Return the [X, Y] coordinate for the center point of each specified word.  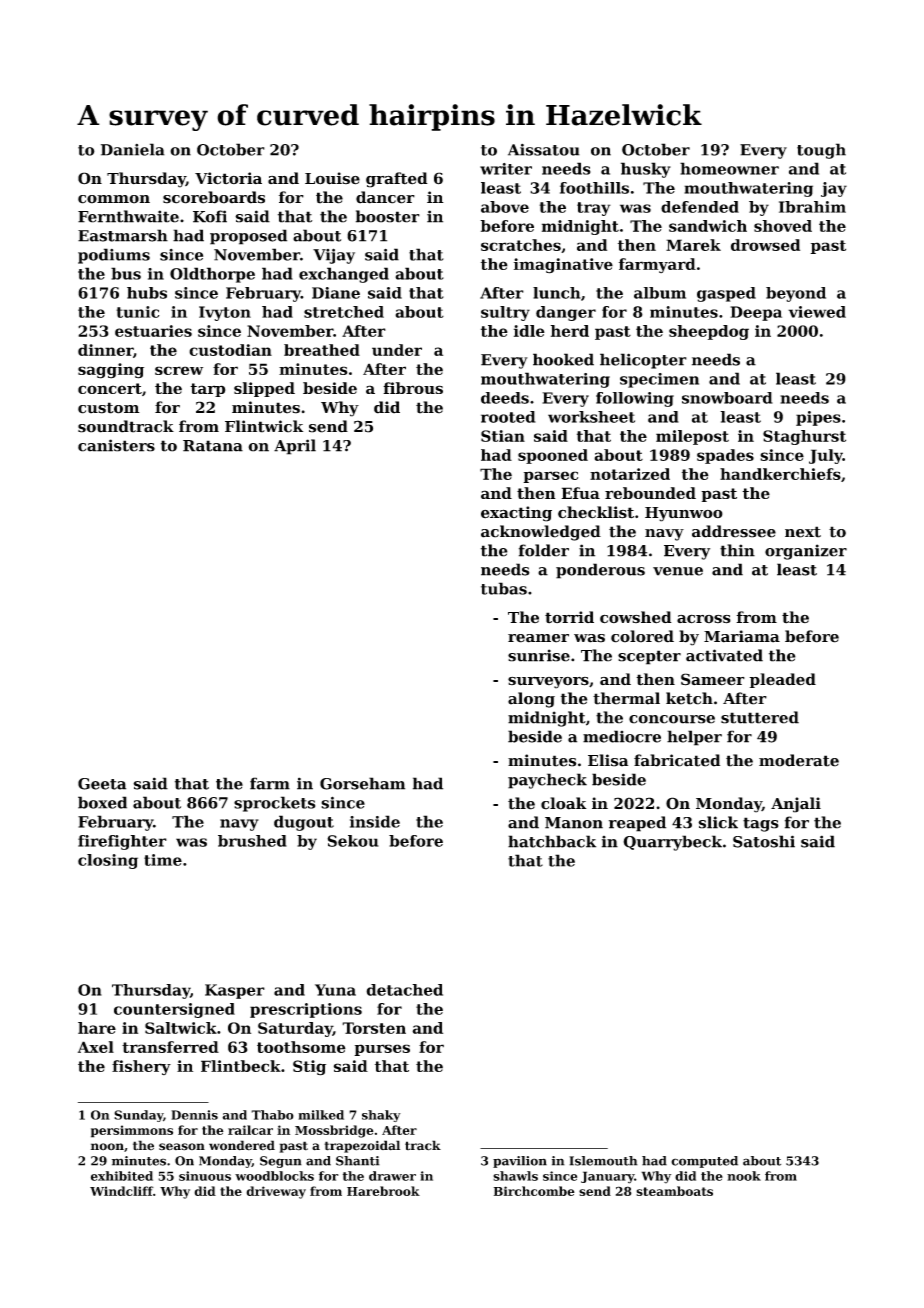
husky [646, 170]
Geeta [102, 784]
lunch [557, 293]
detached [404, 990]
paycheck [547, 781]
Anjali [796, 805]
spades [725, 456]
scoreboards [214, 197]
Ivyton [225, 313]
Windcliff [121, 1191]
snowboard [727, 398]
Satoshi [764, 841]
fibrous [413, 388]
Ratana [213, 446]
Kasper [235, 991]
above [505, 207]
